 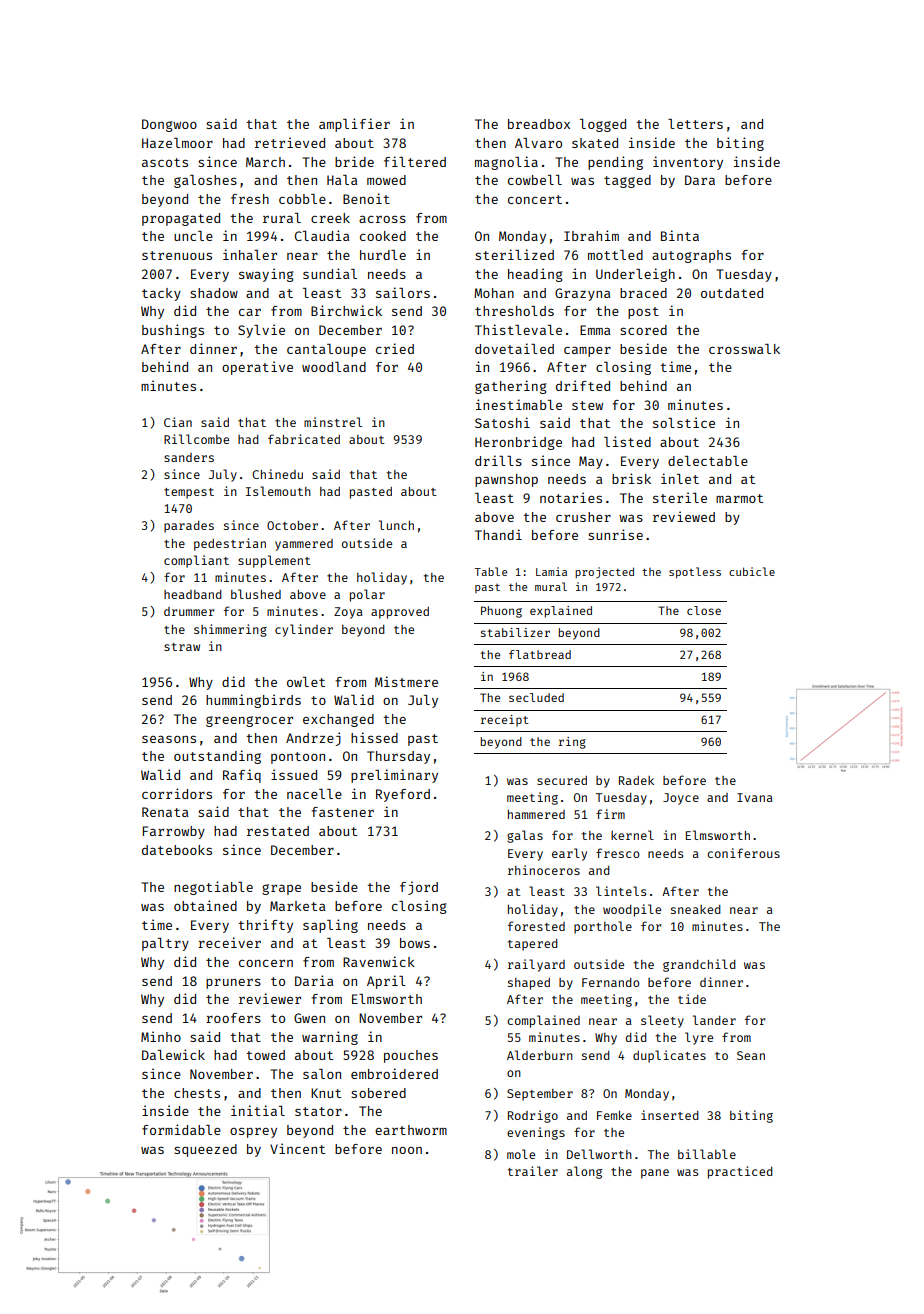 What do you see at coordinates (297, 1148) in the document?
I see `Vincent` at bounding box center [297, 1148].
